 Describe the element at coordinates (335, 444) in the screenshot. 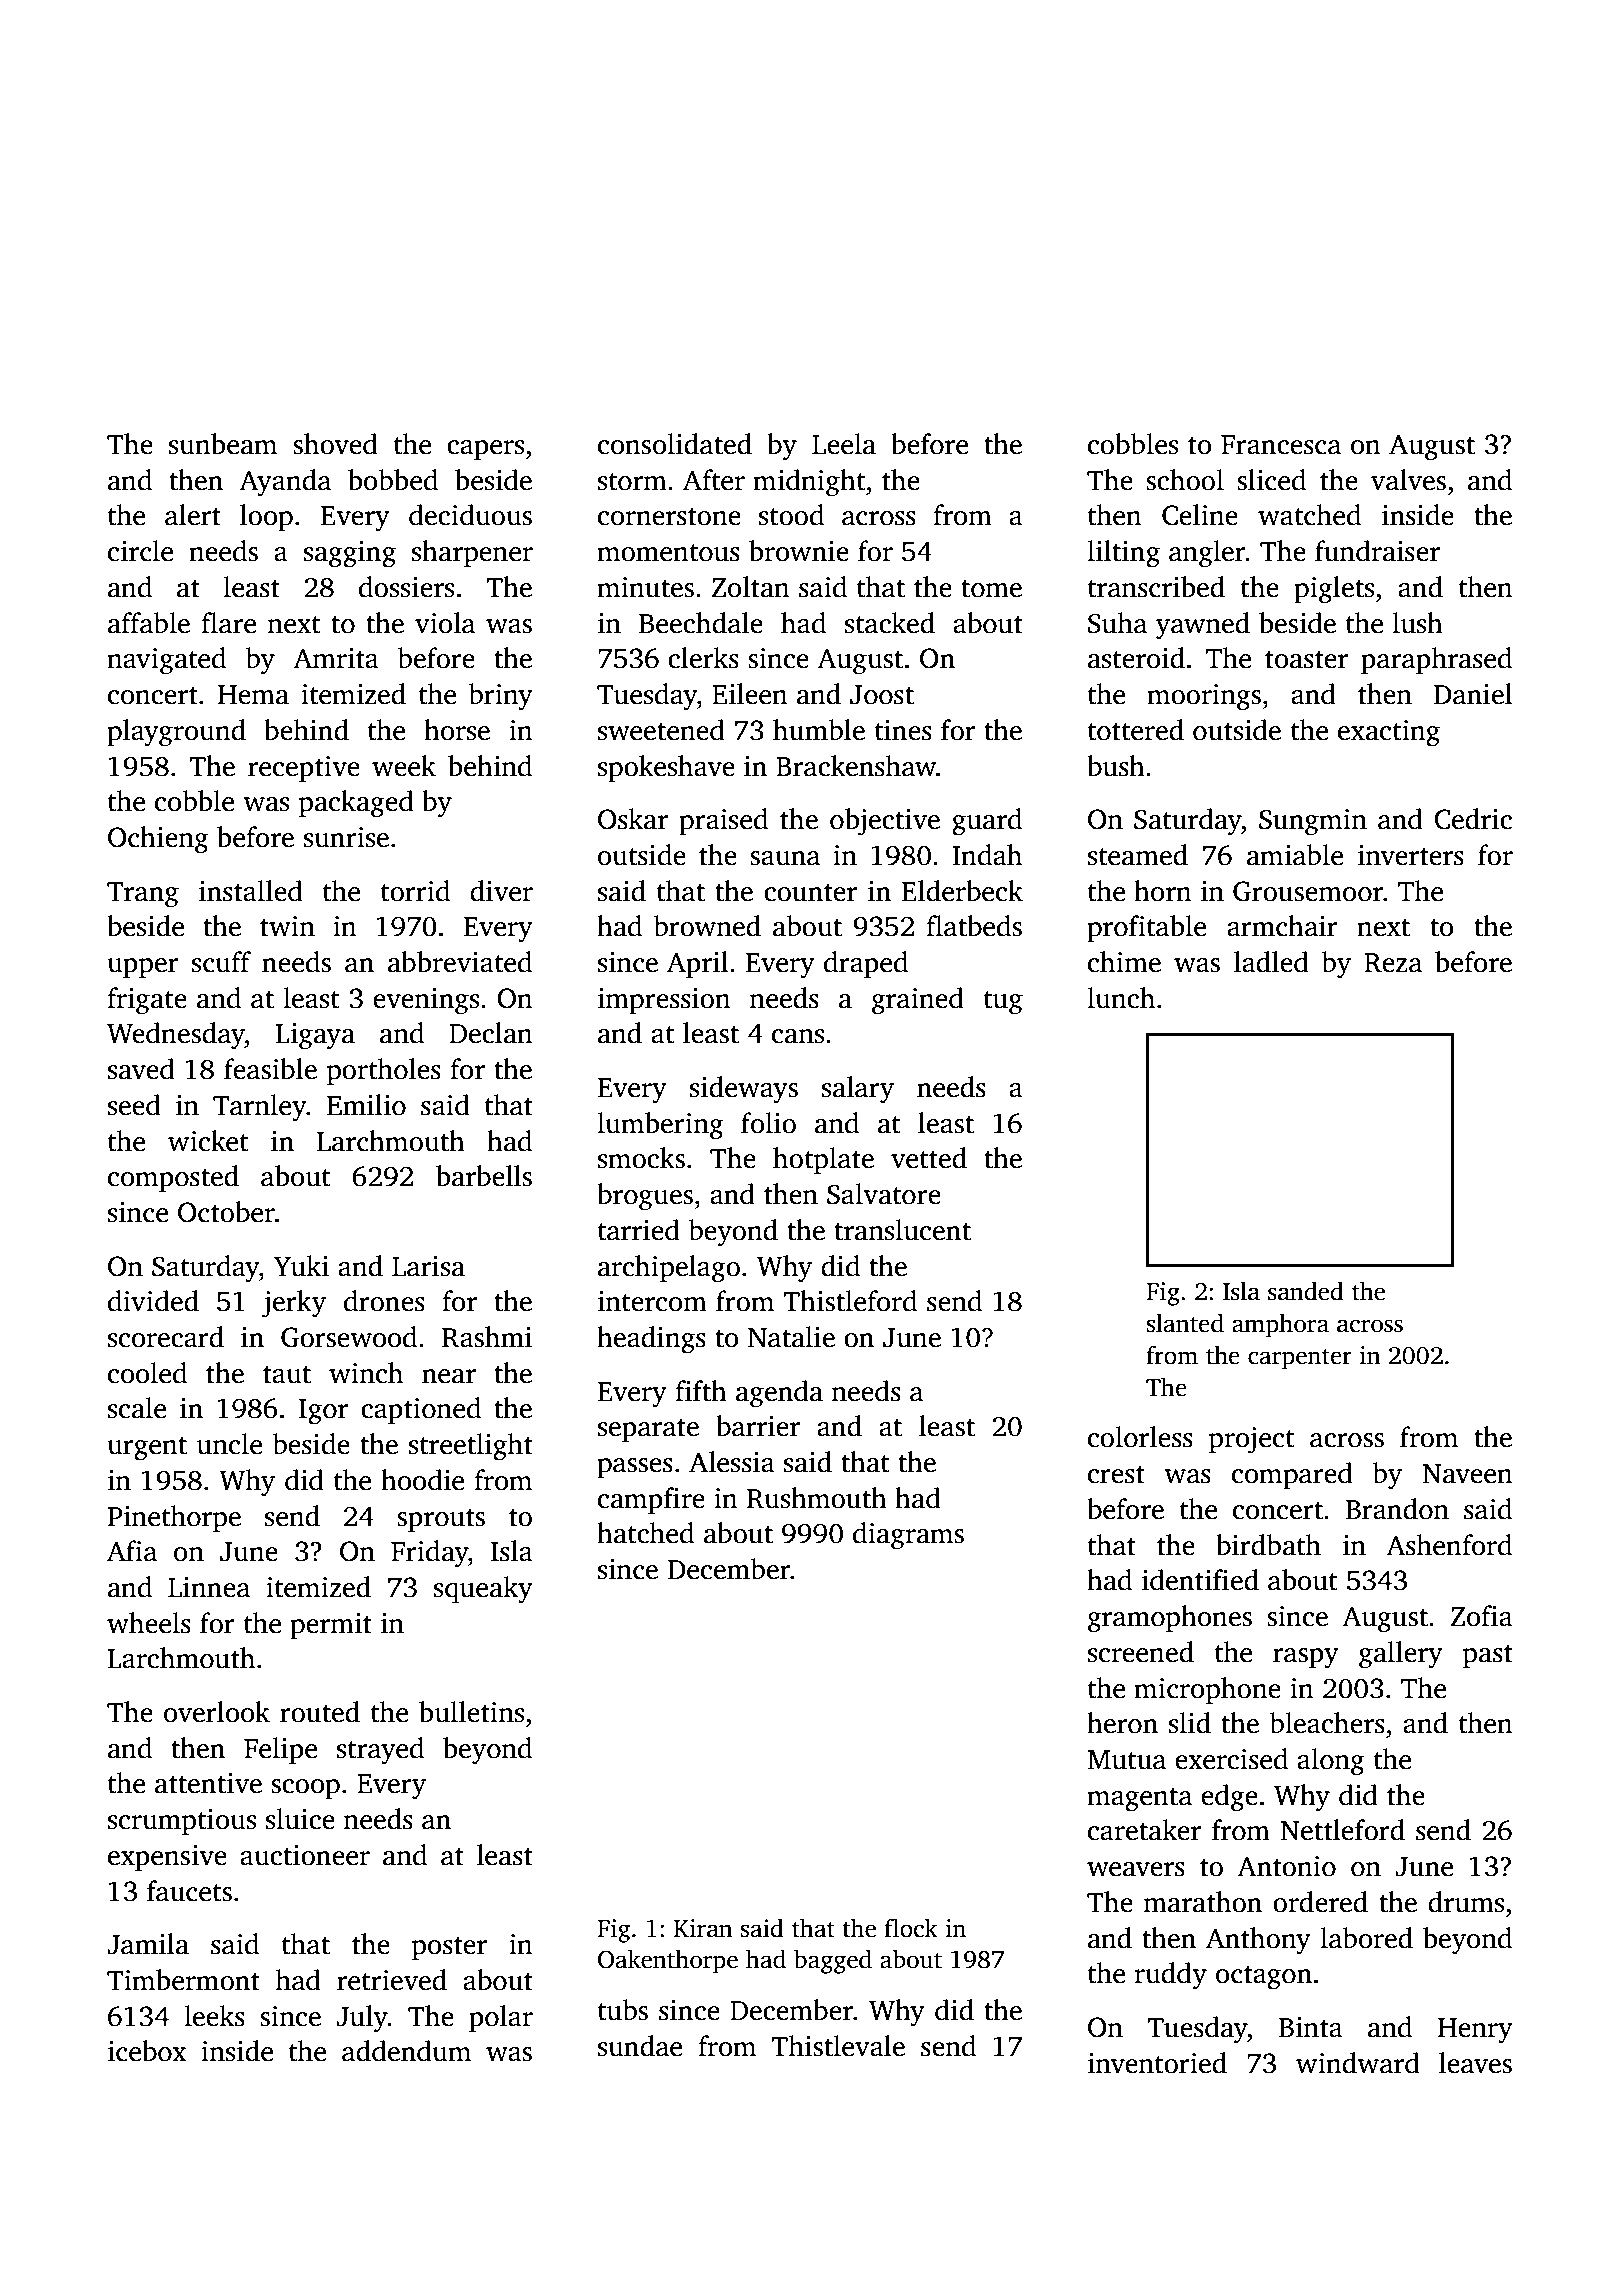

I see `shoved` at that location.
